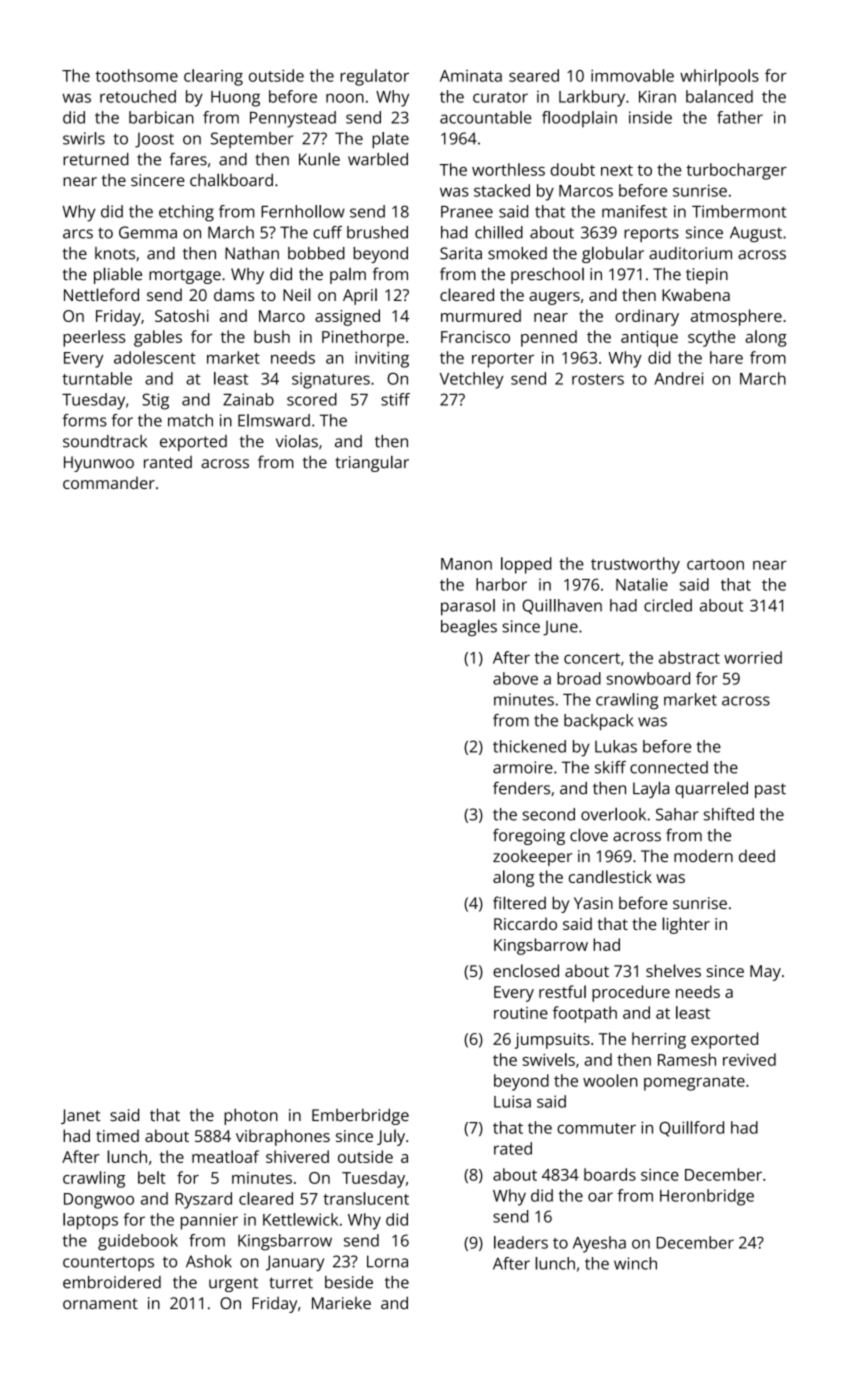  Describe the element at coordinates (707, 1197) in the page. I see `Heronbridge` at that location.
